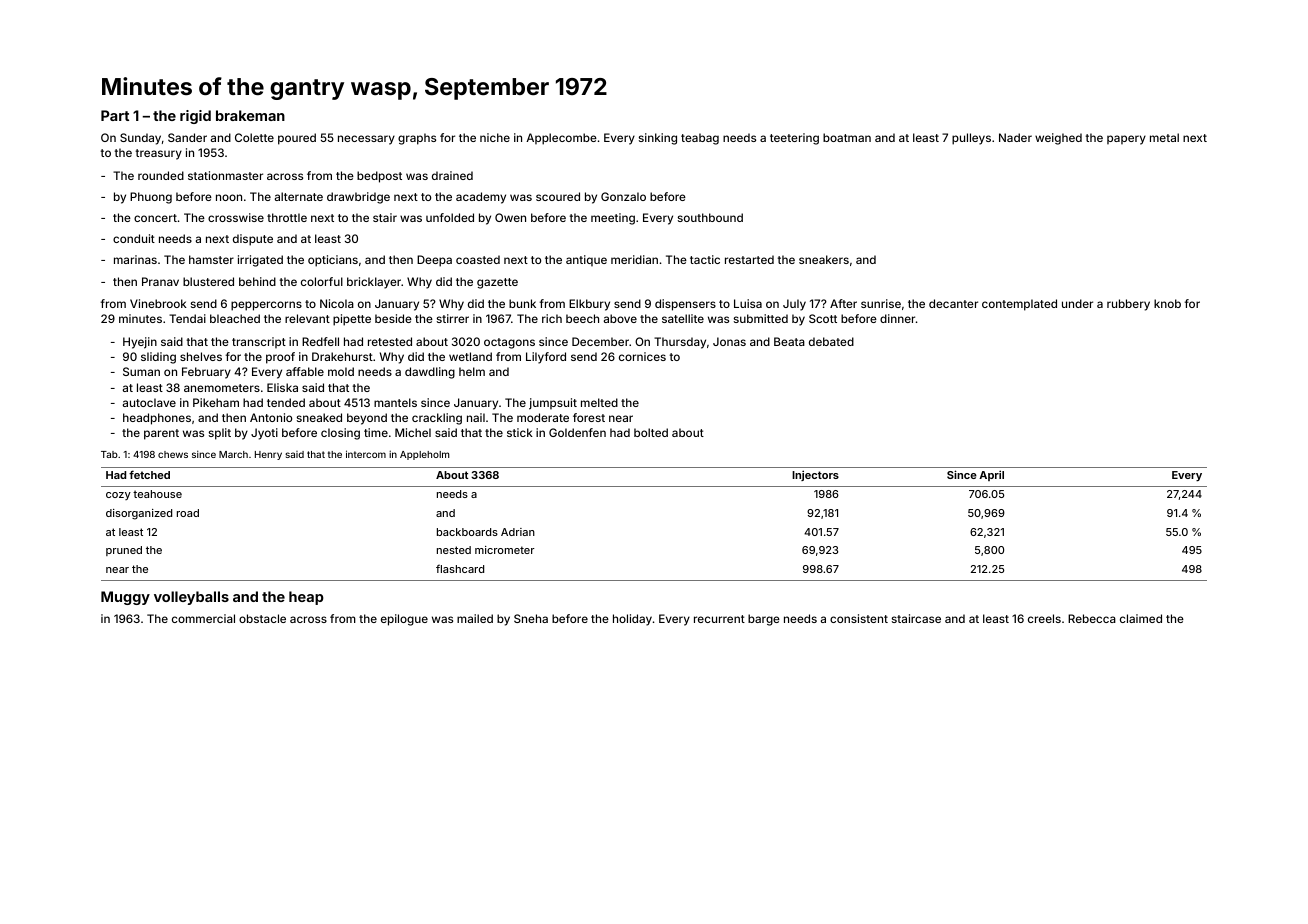 The image size is (1308, 924). Describe the element at coordinates (262, 618) in the screenshot. I see `obstacle` at that location.
